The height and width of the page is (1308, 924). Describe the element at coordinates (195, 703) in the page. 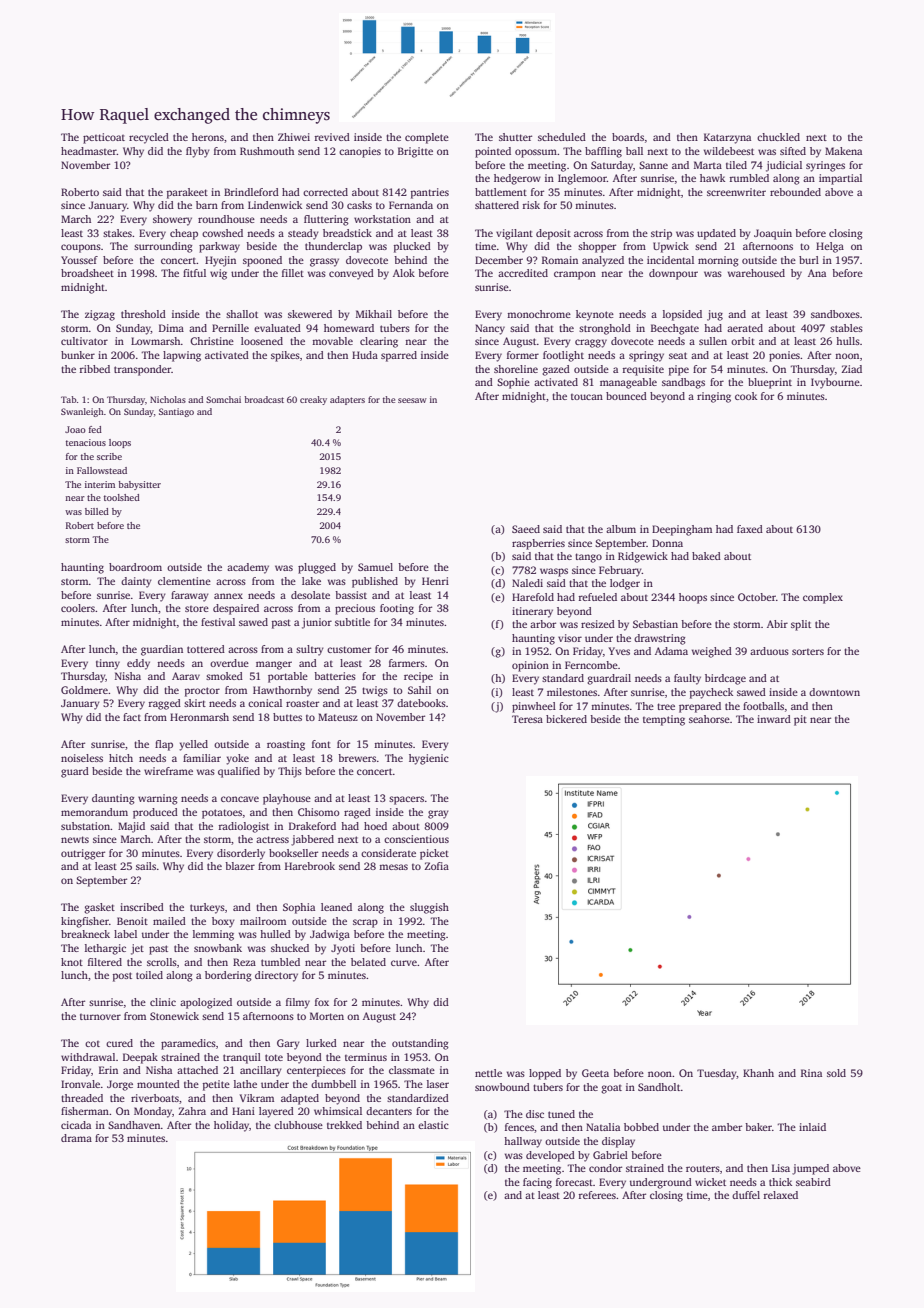

I see `skirt` at that location.
